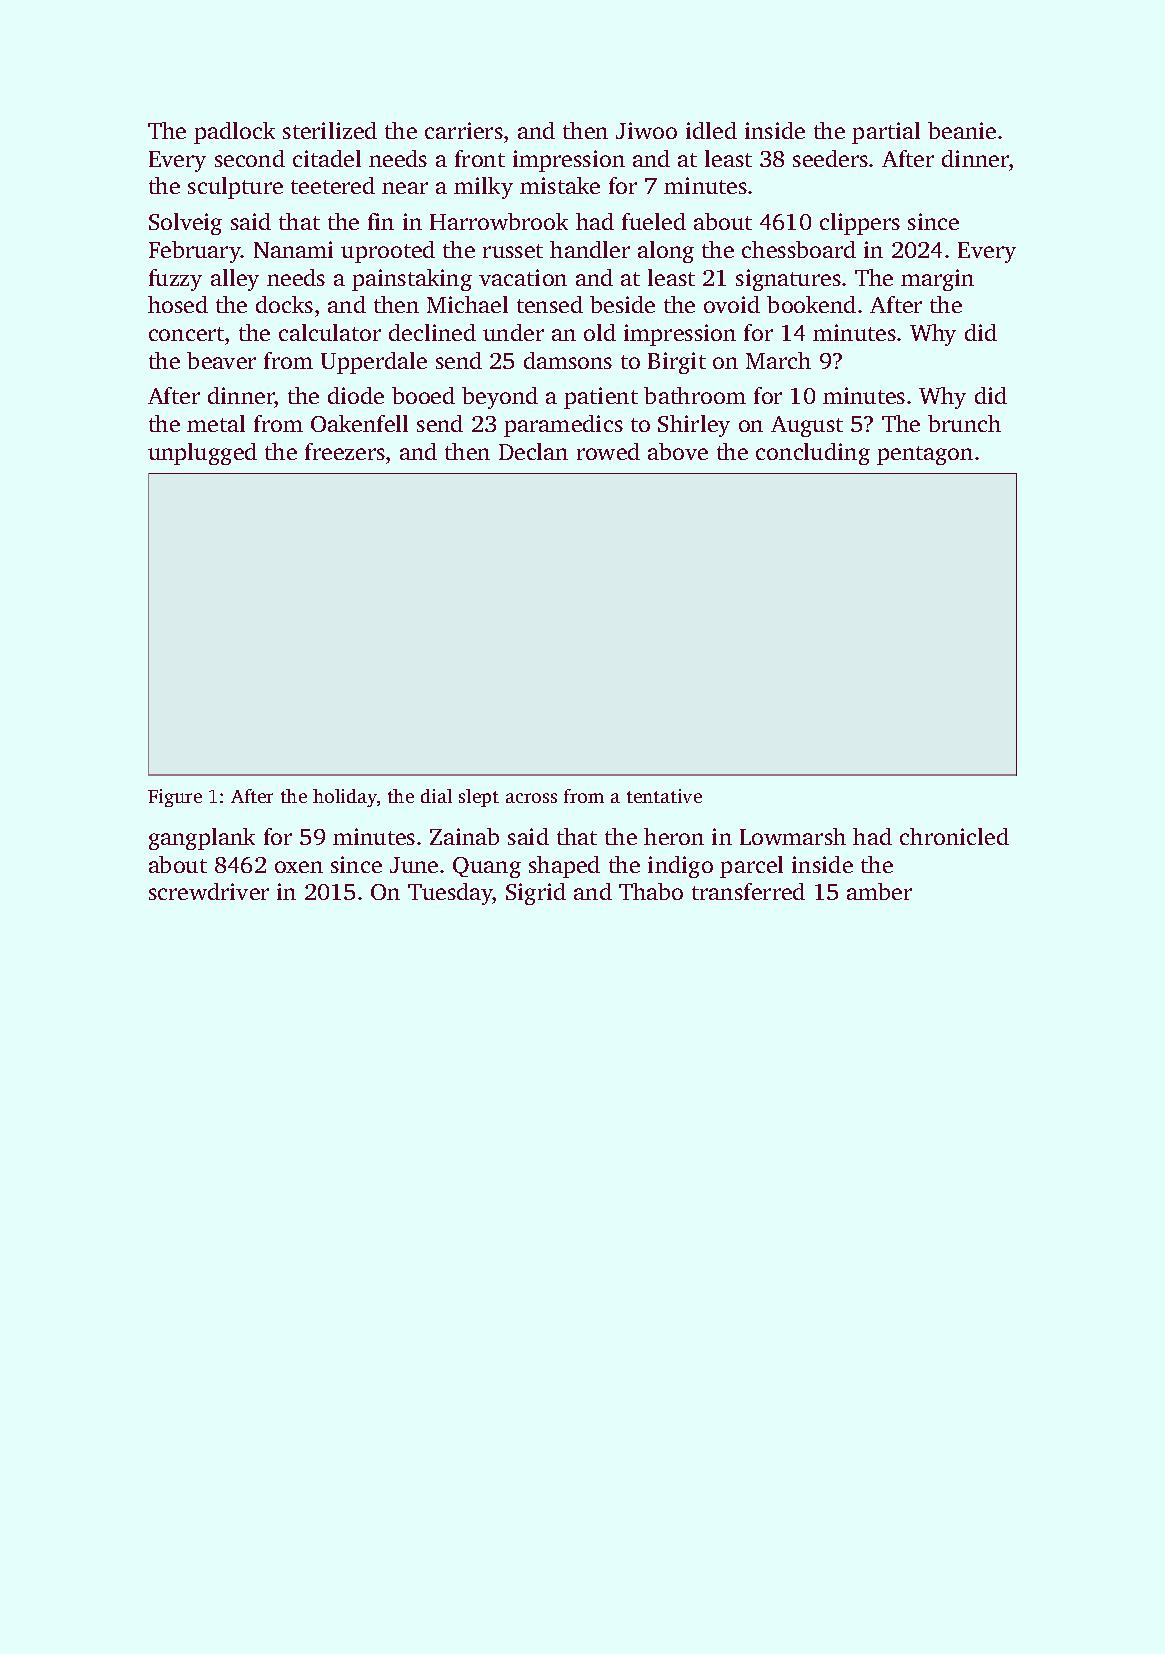 The height and width of the screenshot is (1654, 1165). What do you see at coordinates (732, 304) in the screenshot?
I see `ovoid` at bounding box center [732, 304].
